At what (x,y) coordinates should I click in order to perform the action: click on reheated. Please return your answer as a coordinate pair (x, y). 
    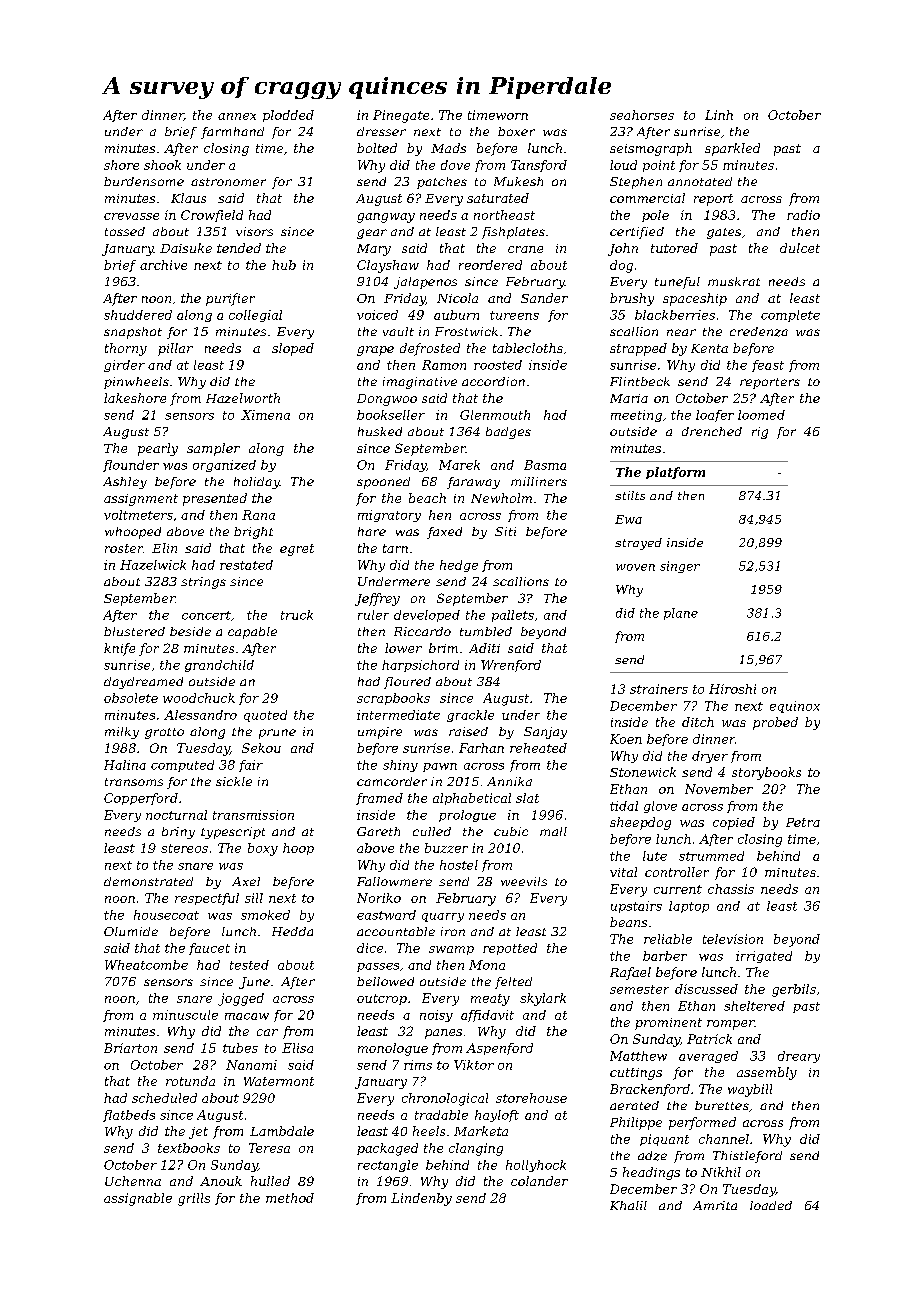
    Looking at the image, I should click on (538, 748).
